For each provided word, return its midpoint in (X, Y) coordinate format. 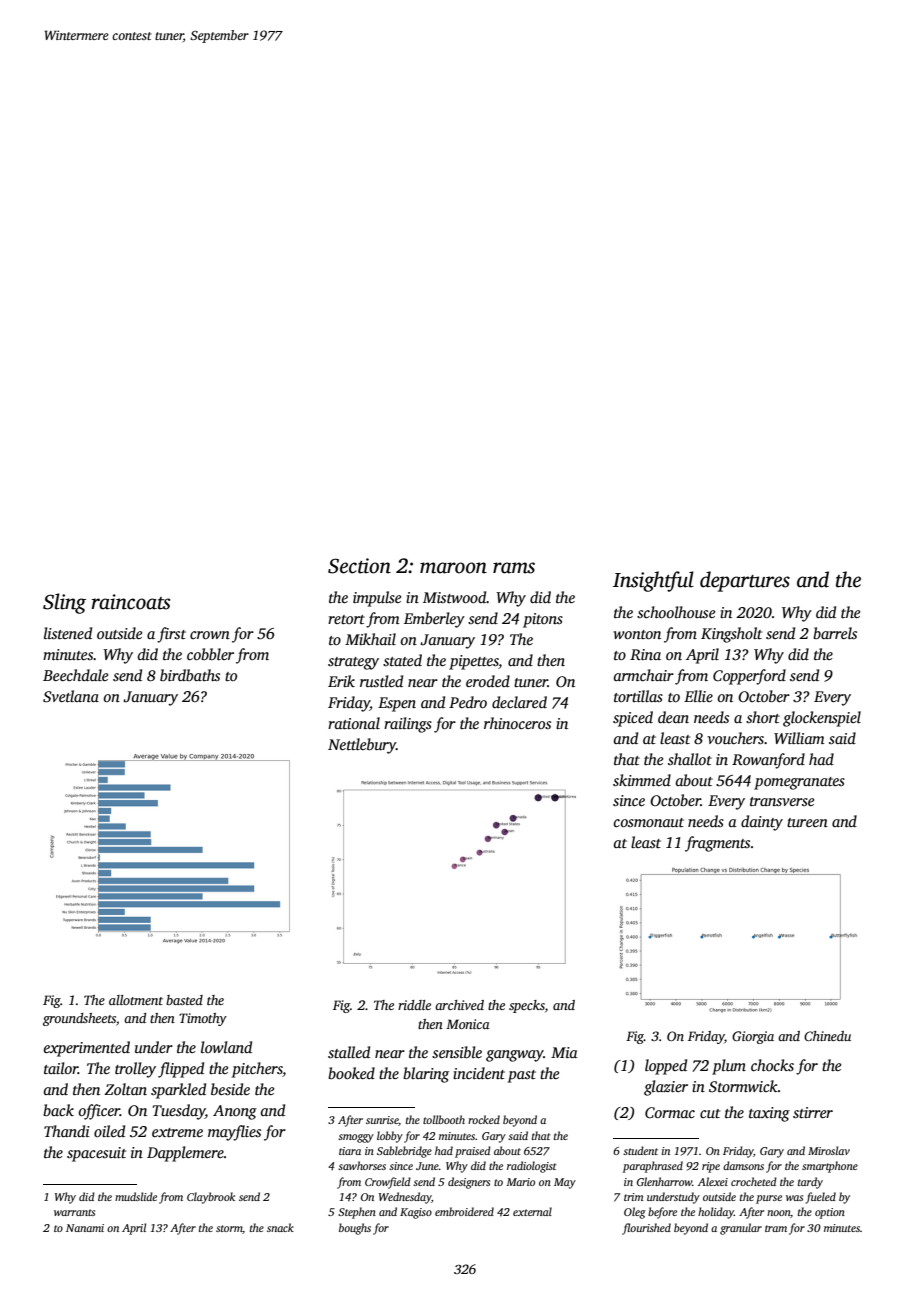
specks (527, 1006)
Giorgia (753, 1037)
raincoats (130, 602)
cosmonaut (649, 822)
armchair (644, 675)
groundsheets (79, 1019)
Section (359, 566)
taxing (769, 1114)
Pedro (468, 702)
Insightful (653, 581)
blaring (426, 1075)
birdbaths (190, 675)
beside (230, 1089)
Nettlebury (362, 746)
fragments (717, 844)
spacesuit (96, 1154)
